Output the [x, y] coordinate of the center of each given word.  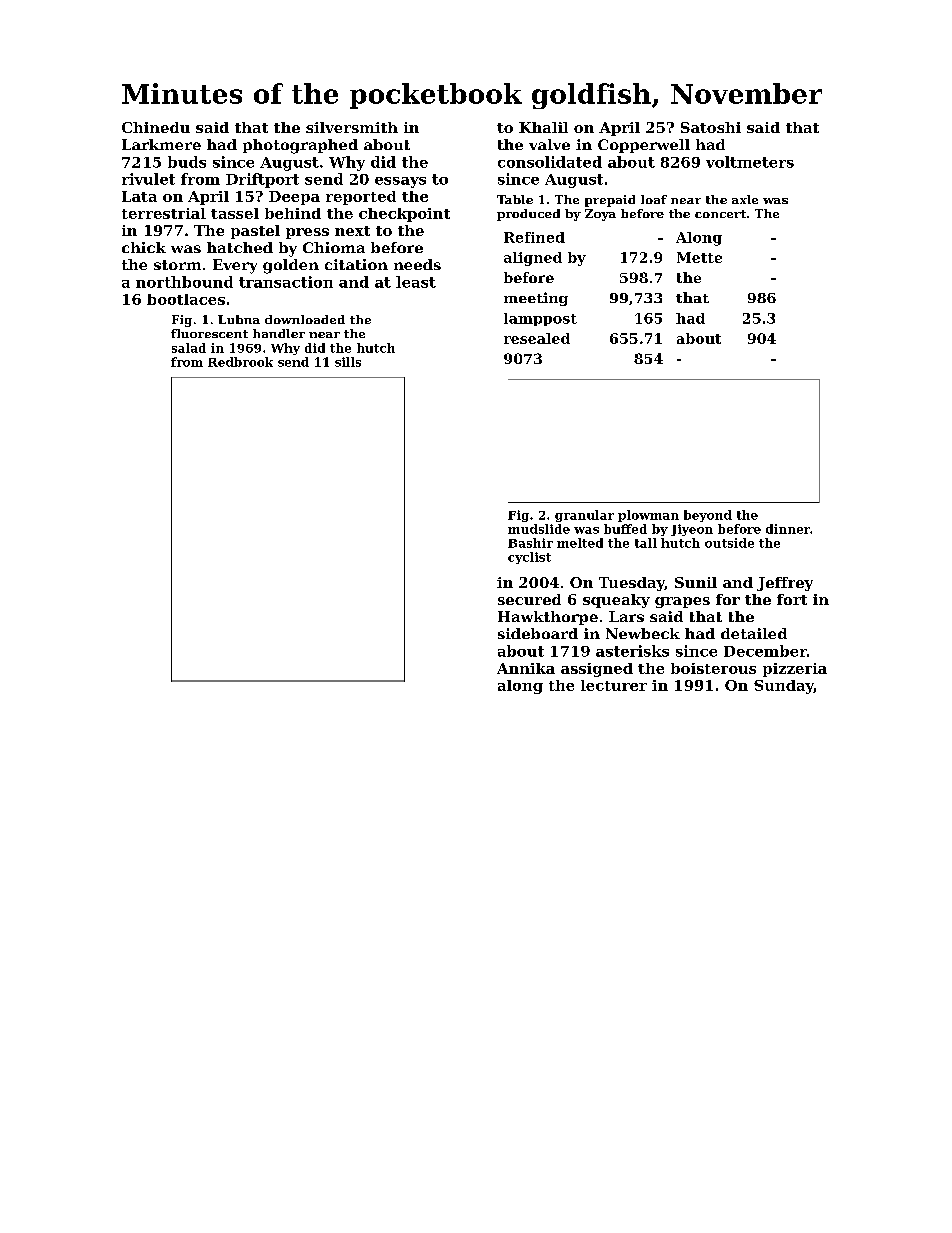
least [416, 282]
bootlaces [186, 299]
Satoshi [711, 127]
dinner [788, 529]
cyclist [529, 558]
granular [584, 516]
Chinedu [156, 127]
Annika [526, 668]
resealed [537, 338]
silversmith [352, 127]
